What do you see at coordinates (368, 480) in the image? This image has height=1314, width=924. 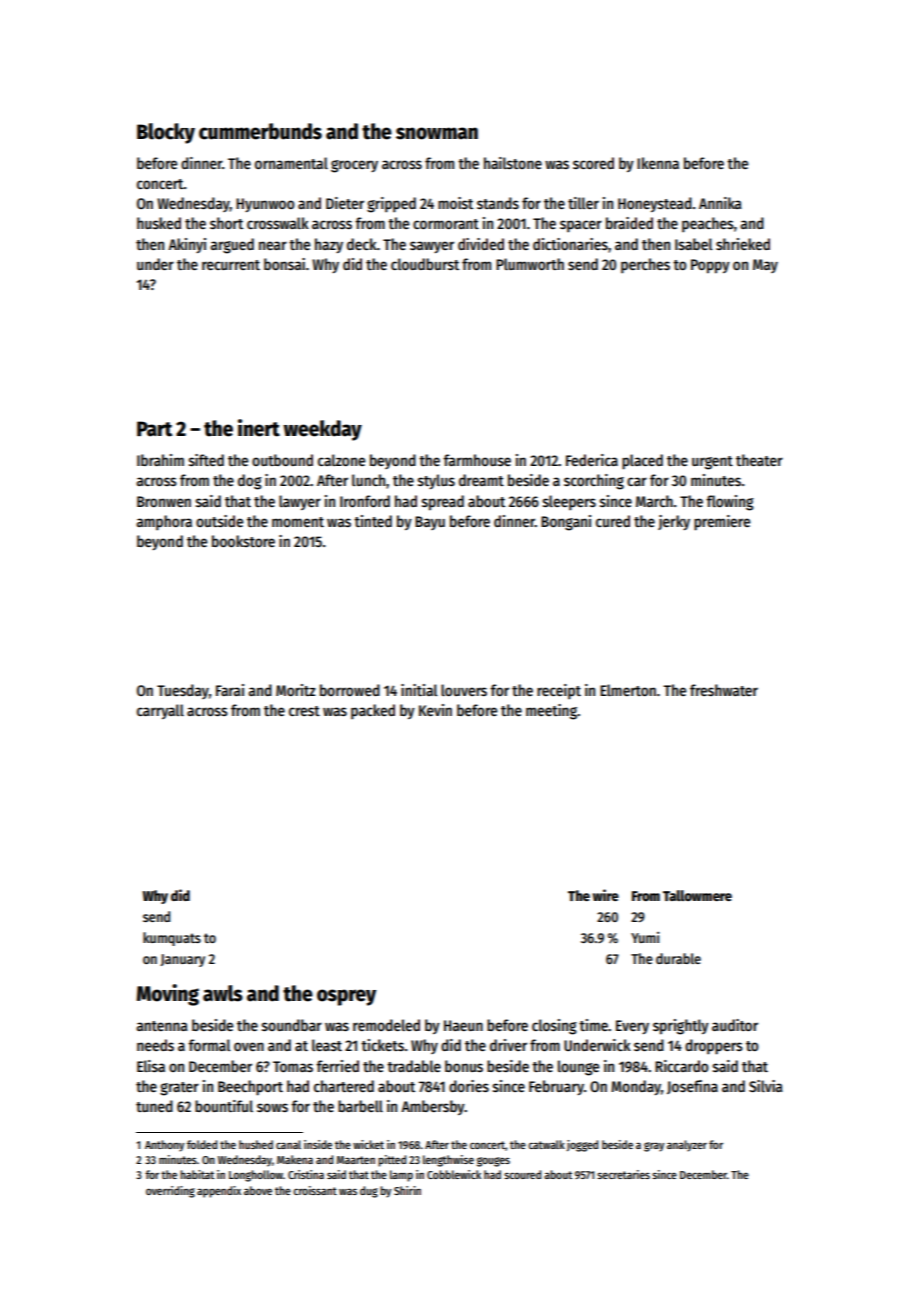 I see `lunch` at bounding box center [368, 480].
